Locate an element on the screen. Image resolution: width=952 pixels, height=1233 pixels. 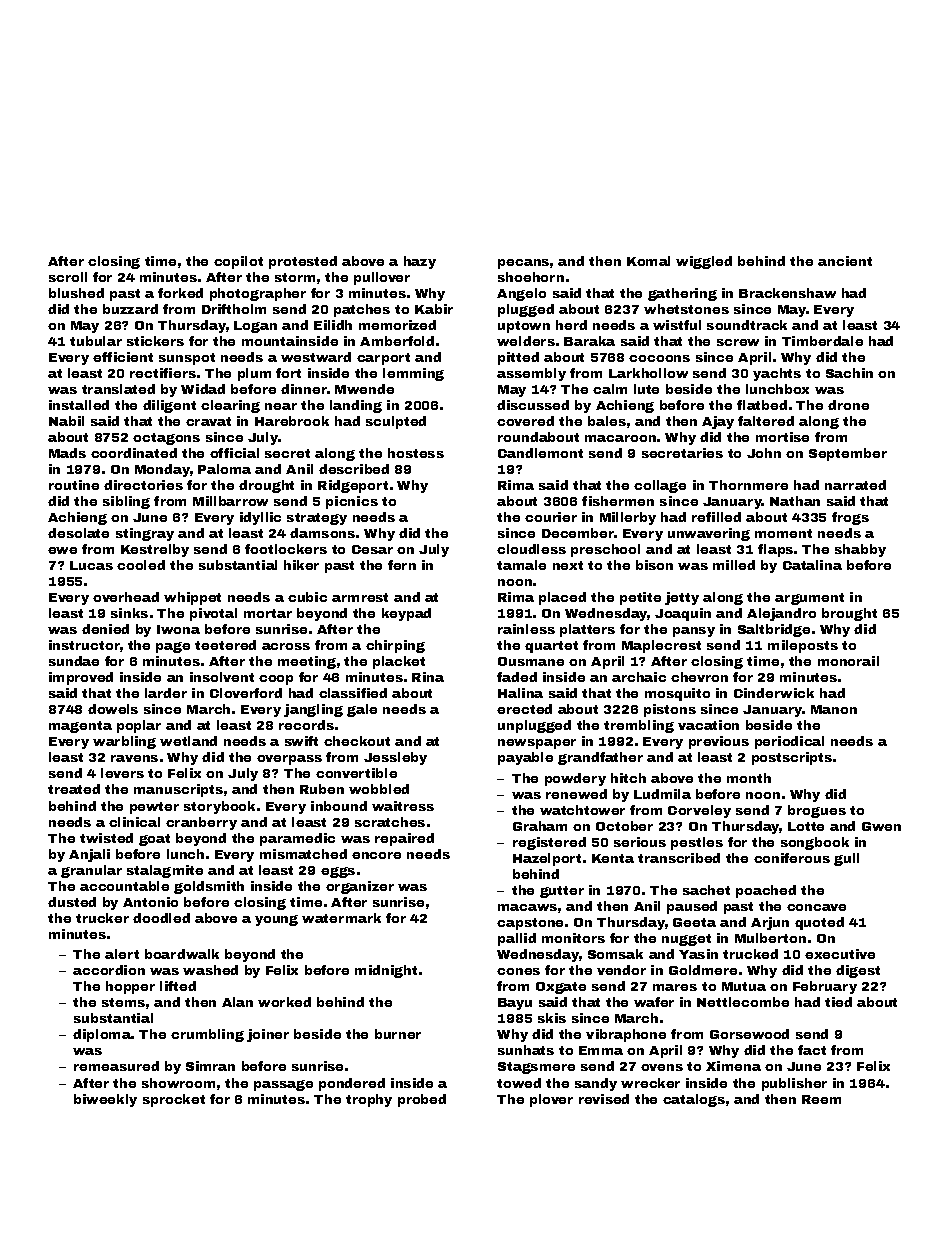
ancient is located at coordinates (845, 261).
